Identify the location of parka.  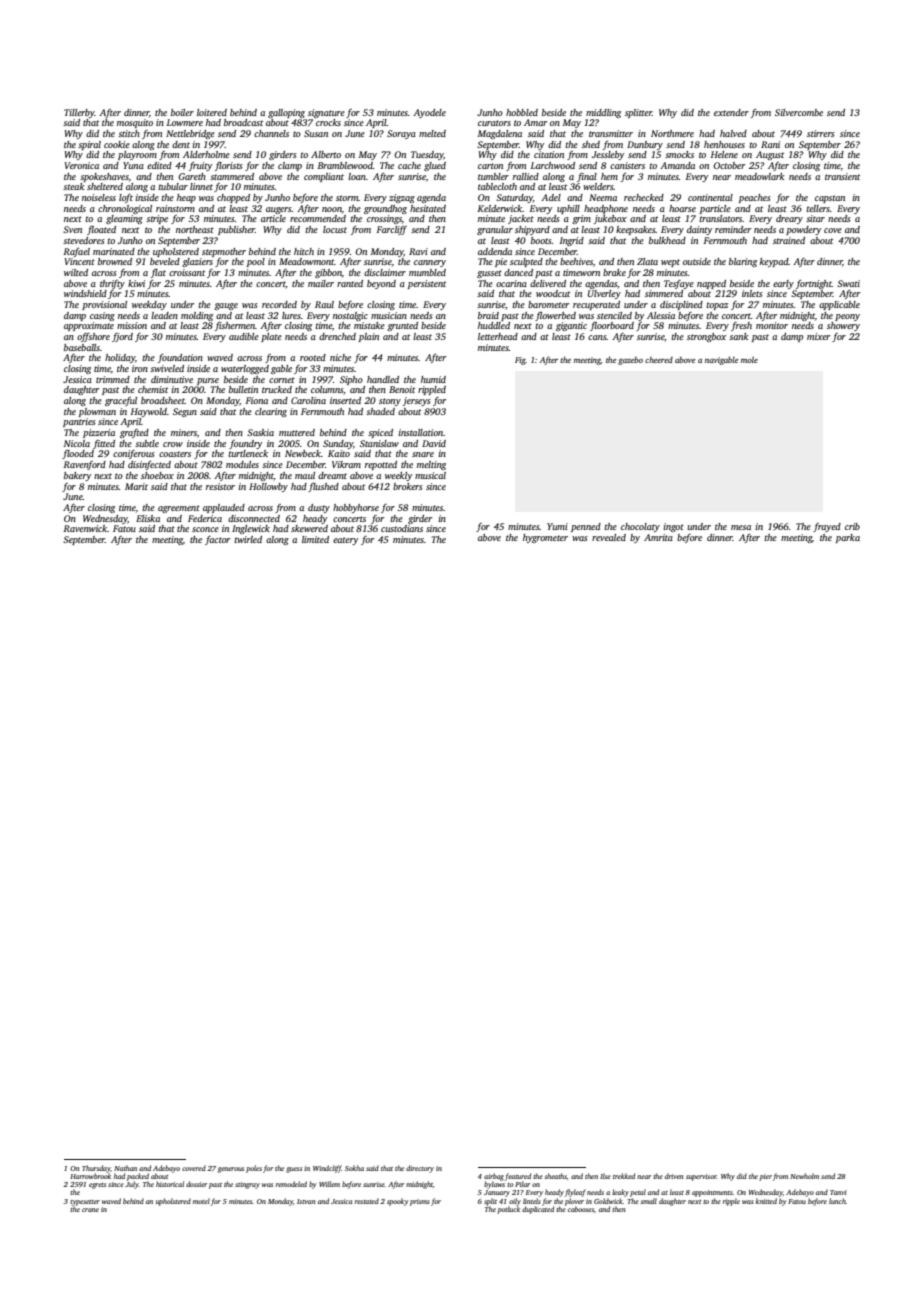
(848, 538).
